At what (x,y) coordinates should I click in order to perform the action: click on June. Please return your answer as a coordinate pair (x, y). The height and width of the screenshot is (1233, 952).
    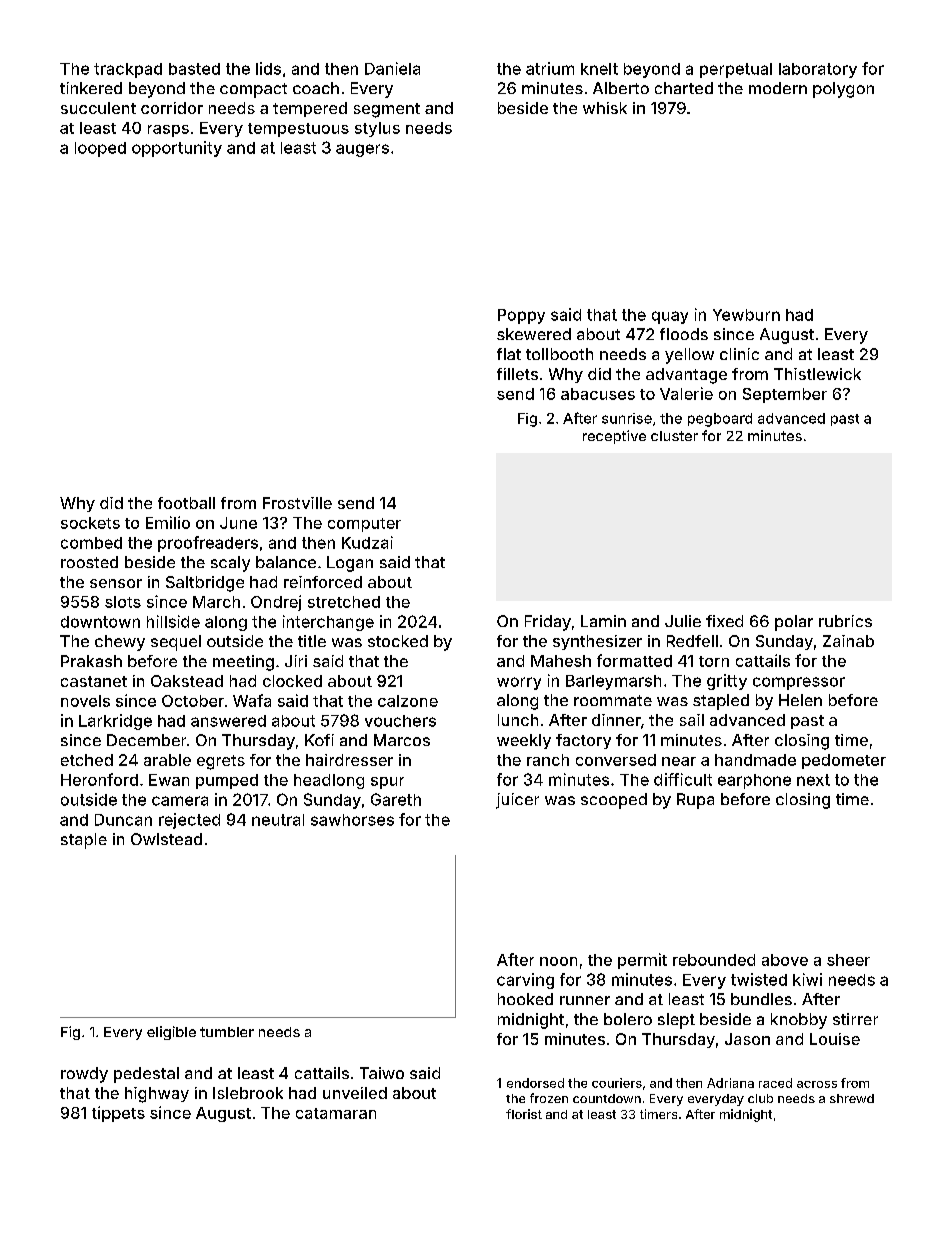
    Looking at the image, I should click on (238, 523).
